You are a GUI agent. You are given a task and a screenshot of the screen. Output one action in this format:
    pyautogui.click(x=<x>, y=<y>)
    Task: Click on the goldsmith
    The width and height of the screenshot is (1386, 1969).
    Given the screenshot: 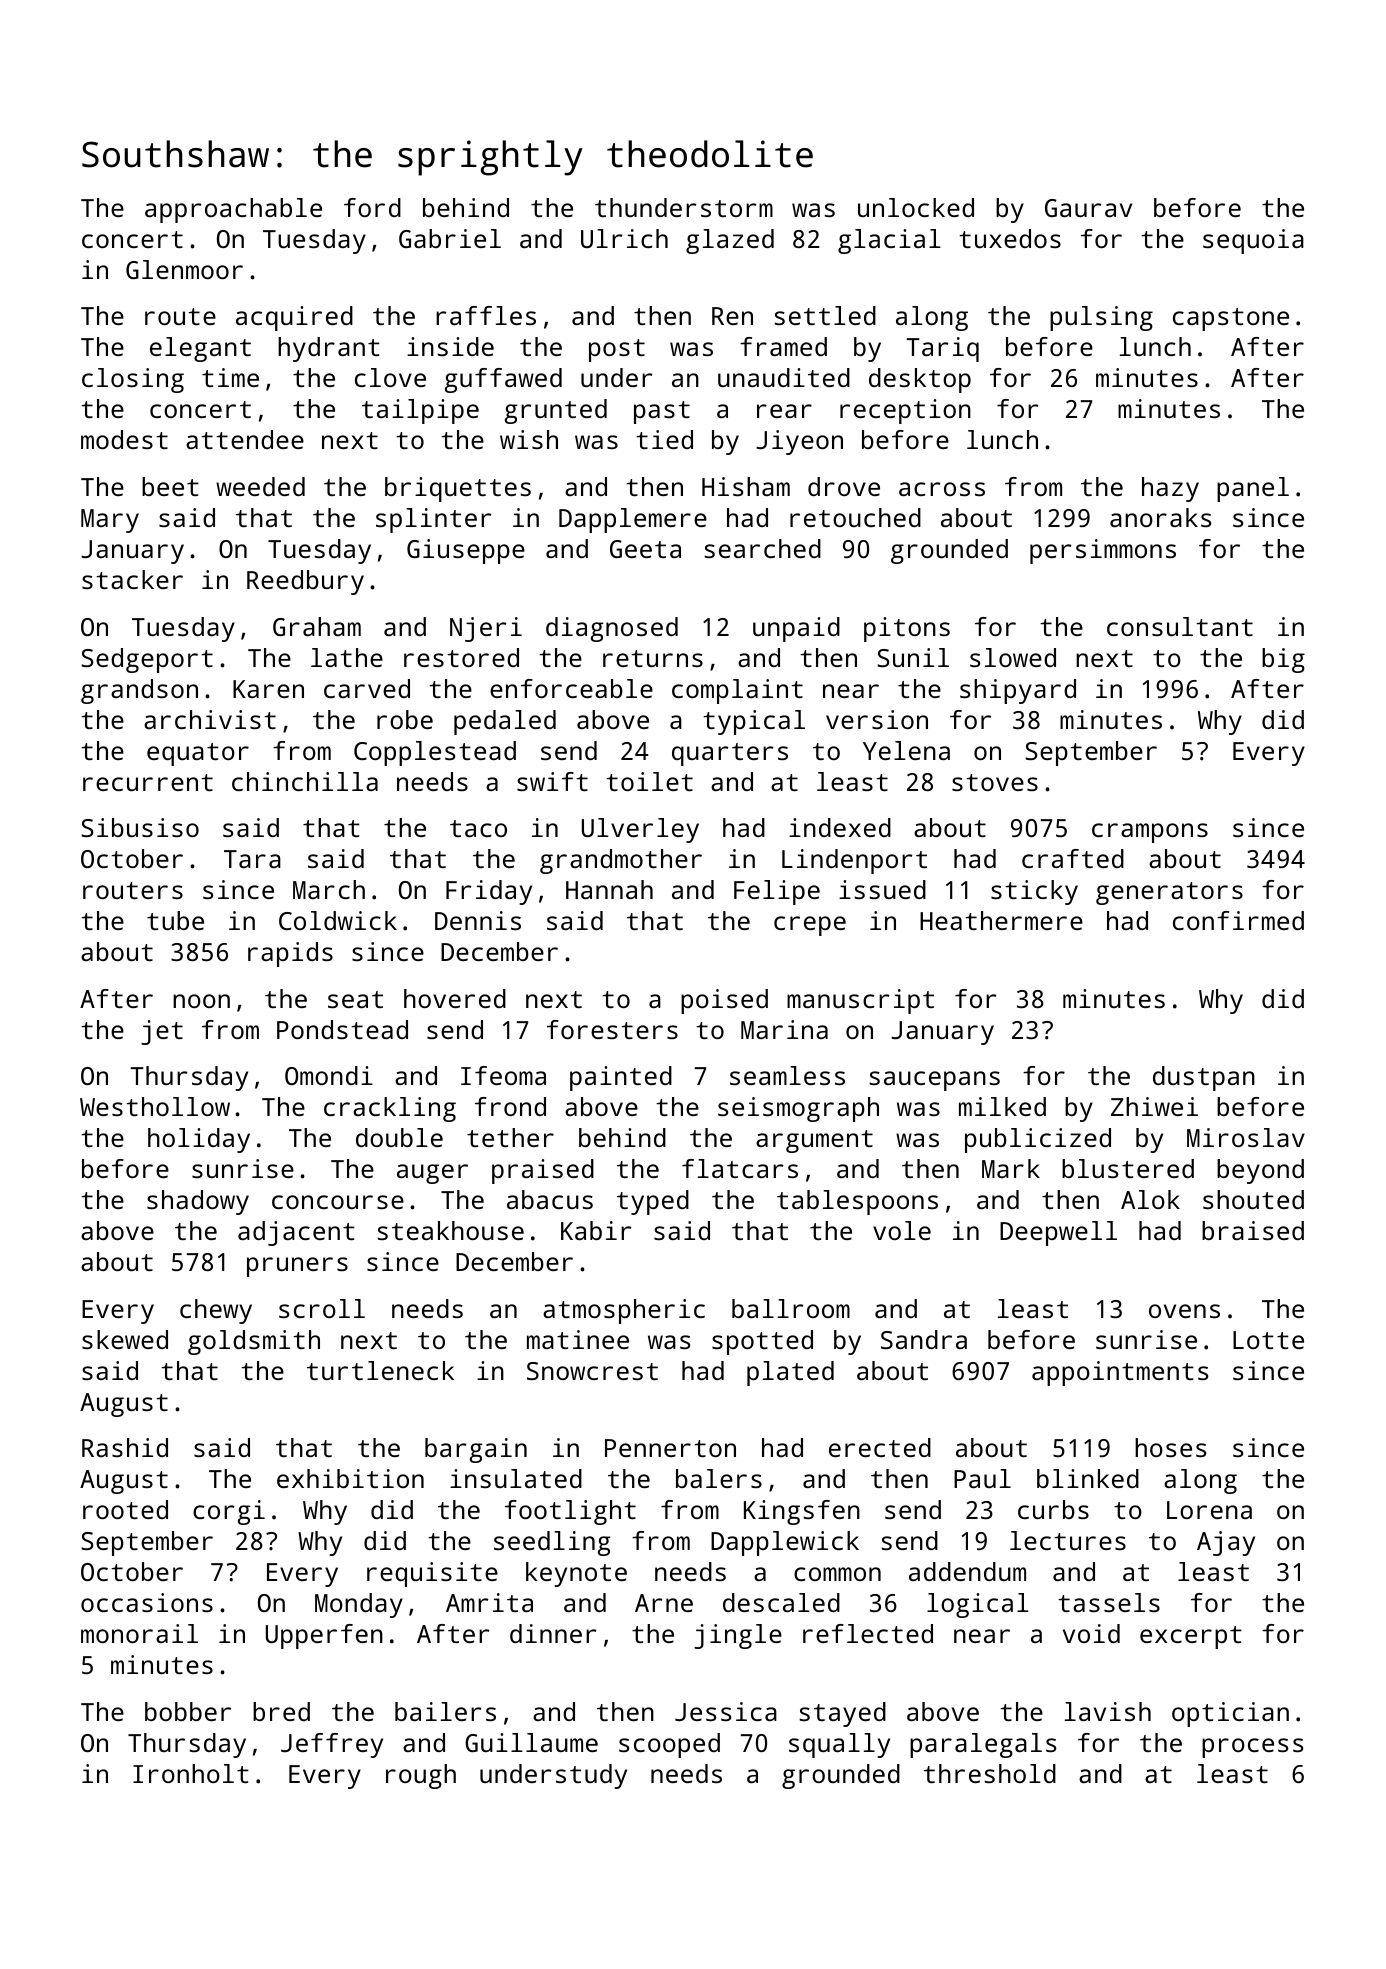 What is the action you would take?
    pyautogui.click(x=254, y=1342)
